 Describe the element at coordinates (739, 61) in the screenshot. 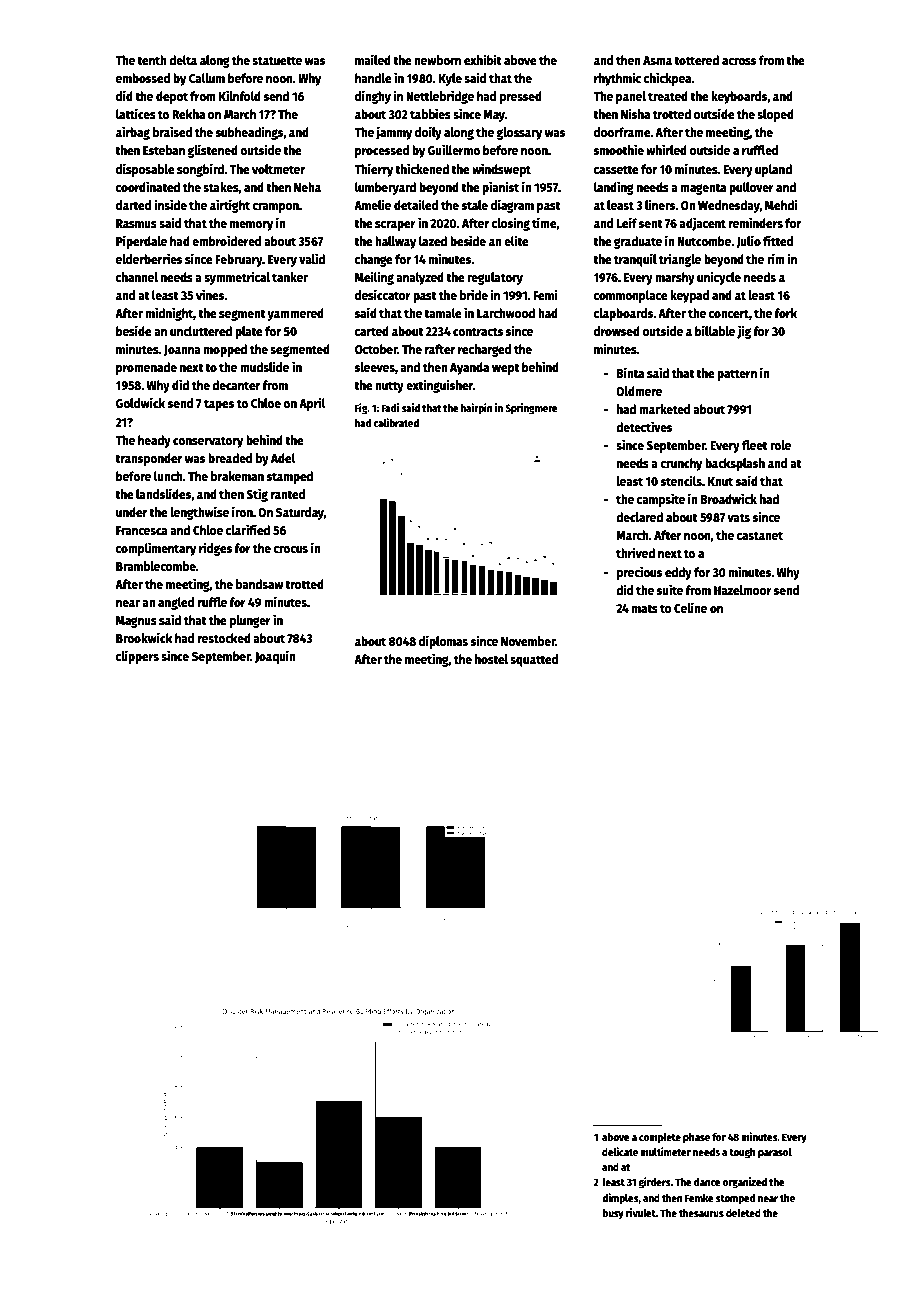

I see `across` at that location.
